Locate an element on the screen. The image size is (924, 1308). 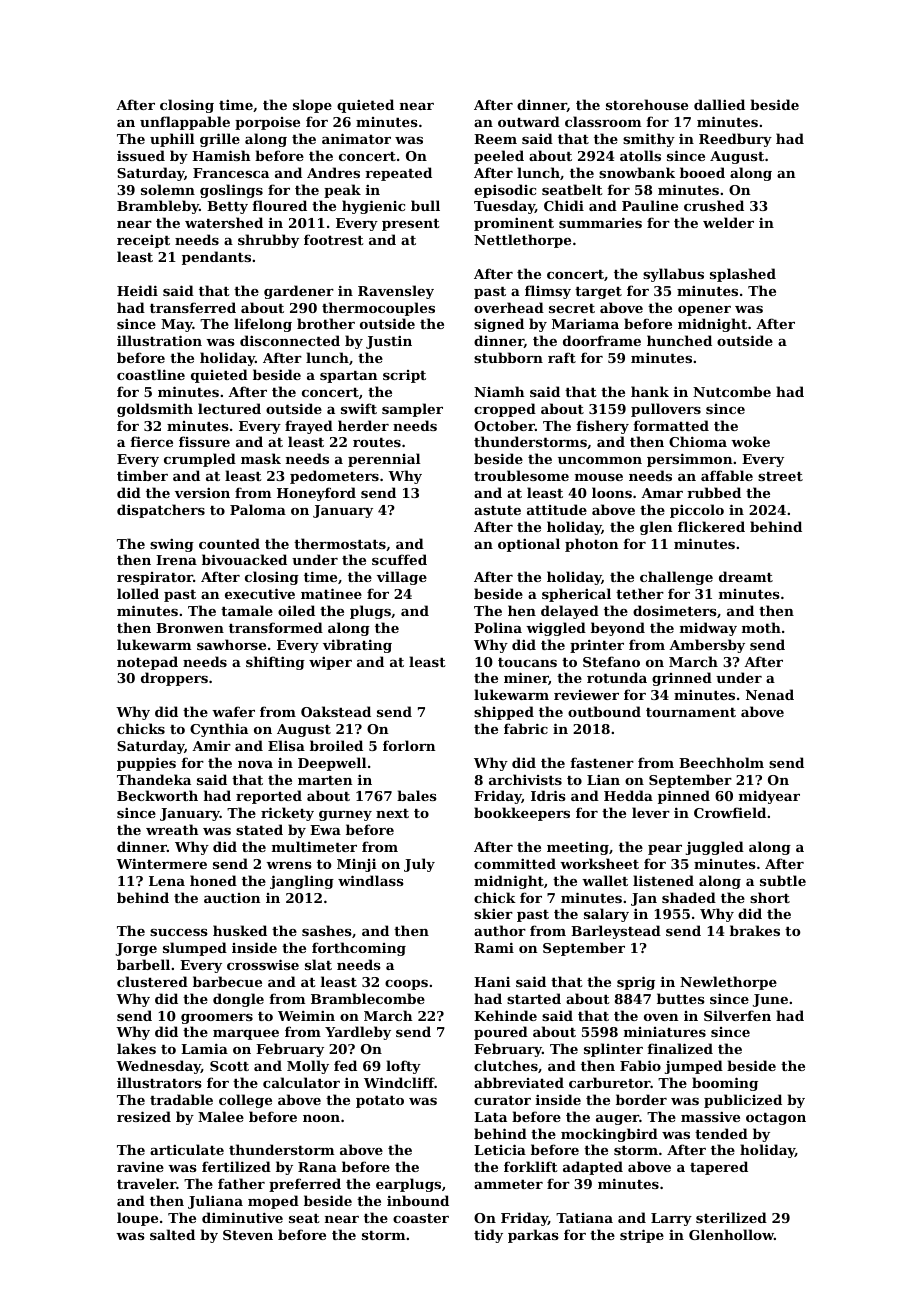
bales is located at coordinates (417, 795).
